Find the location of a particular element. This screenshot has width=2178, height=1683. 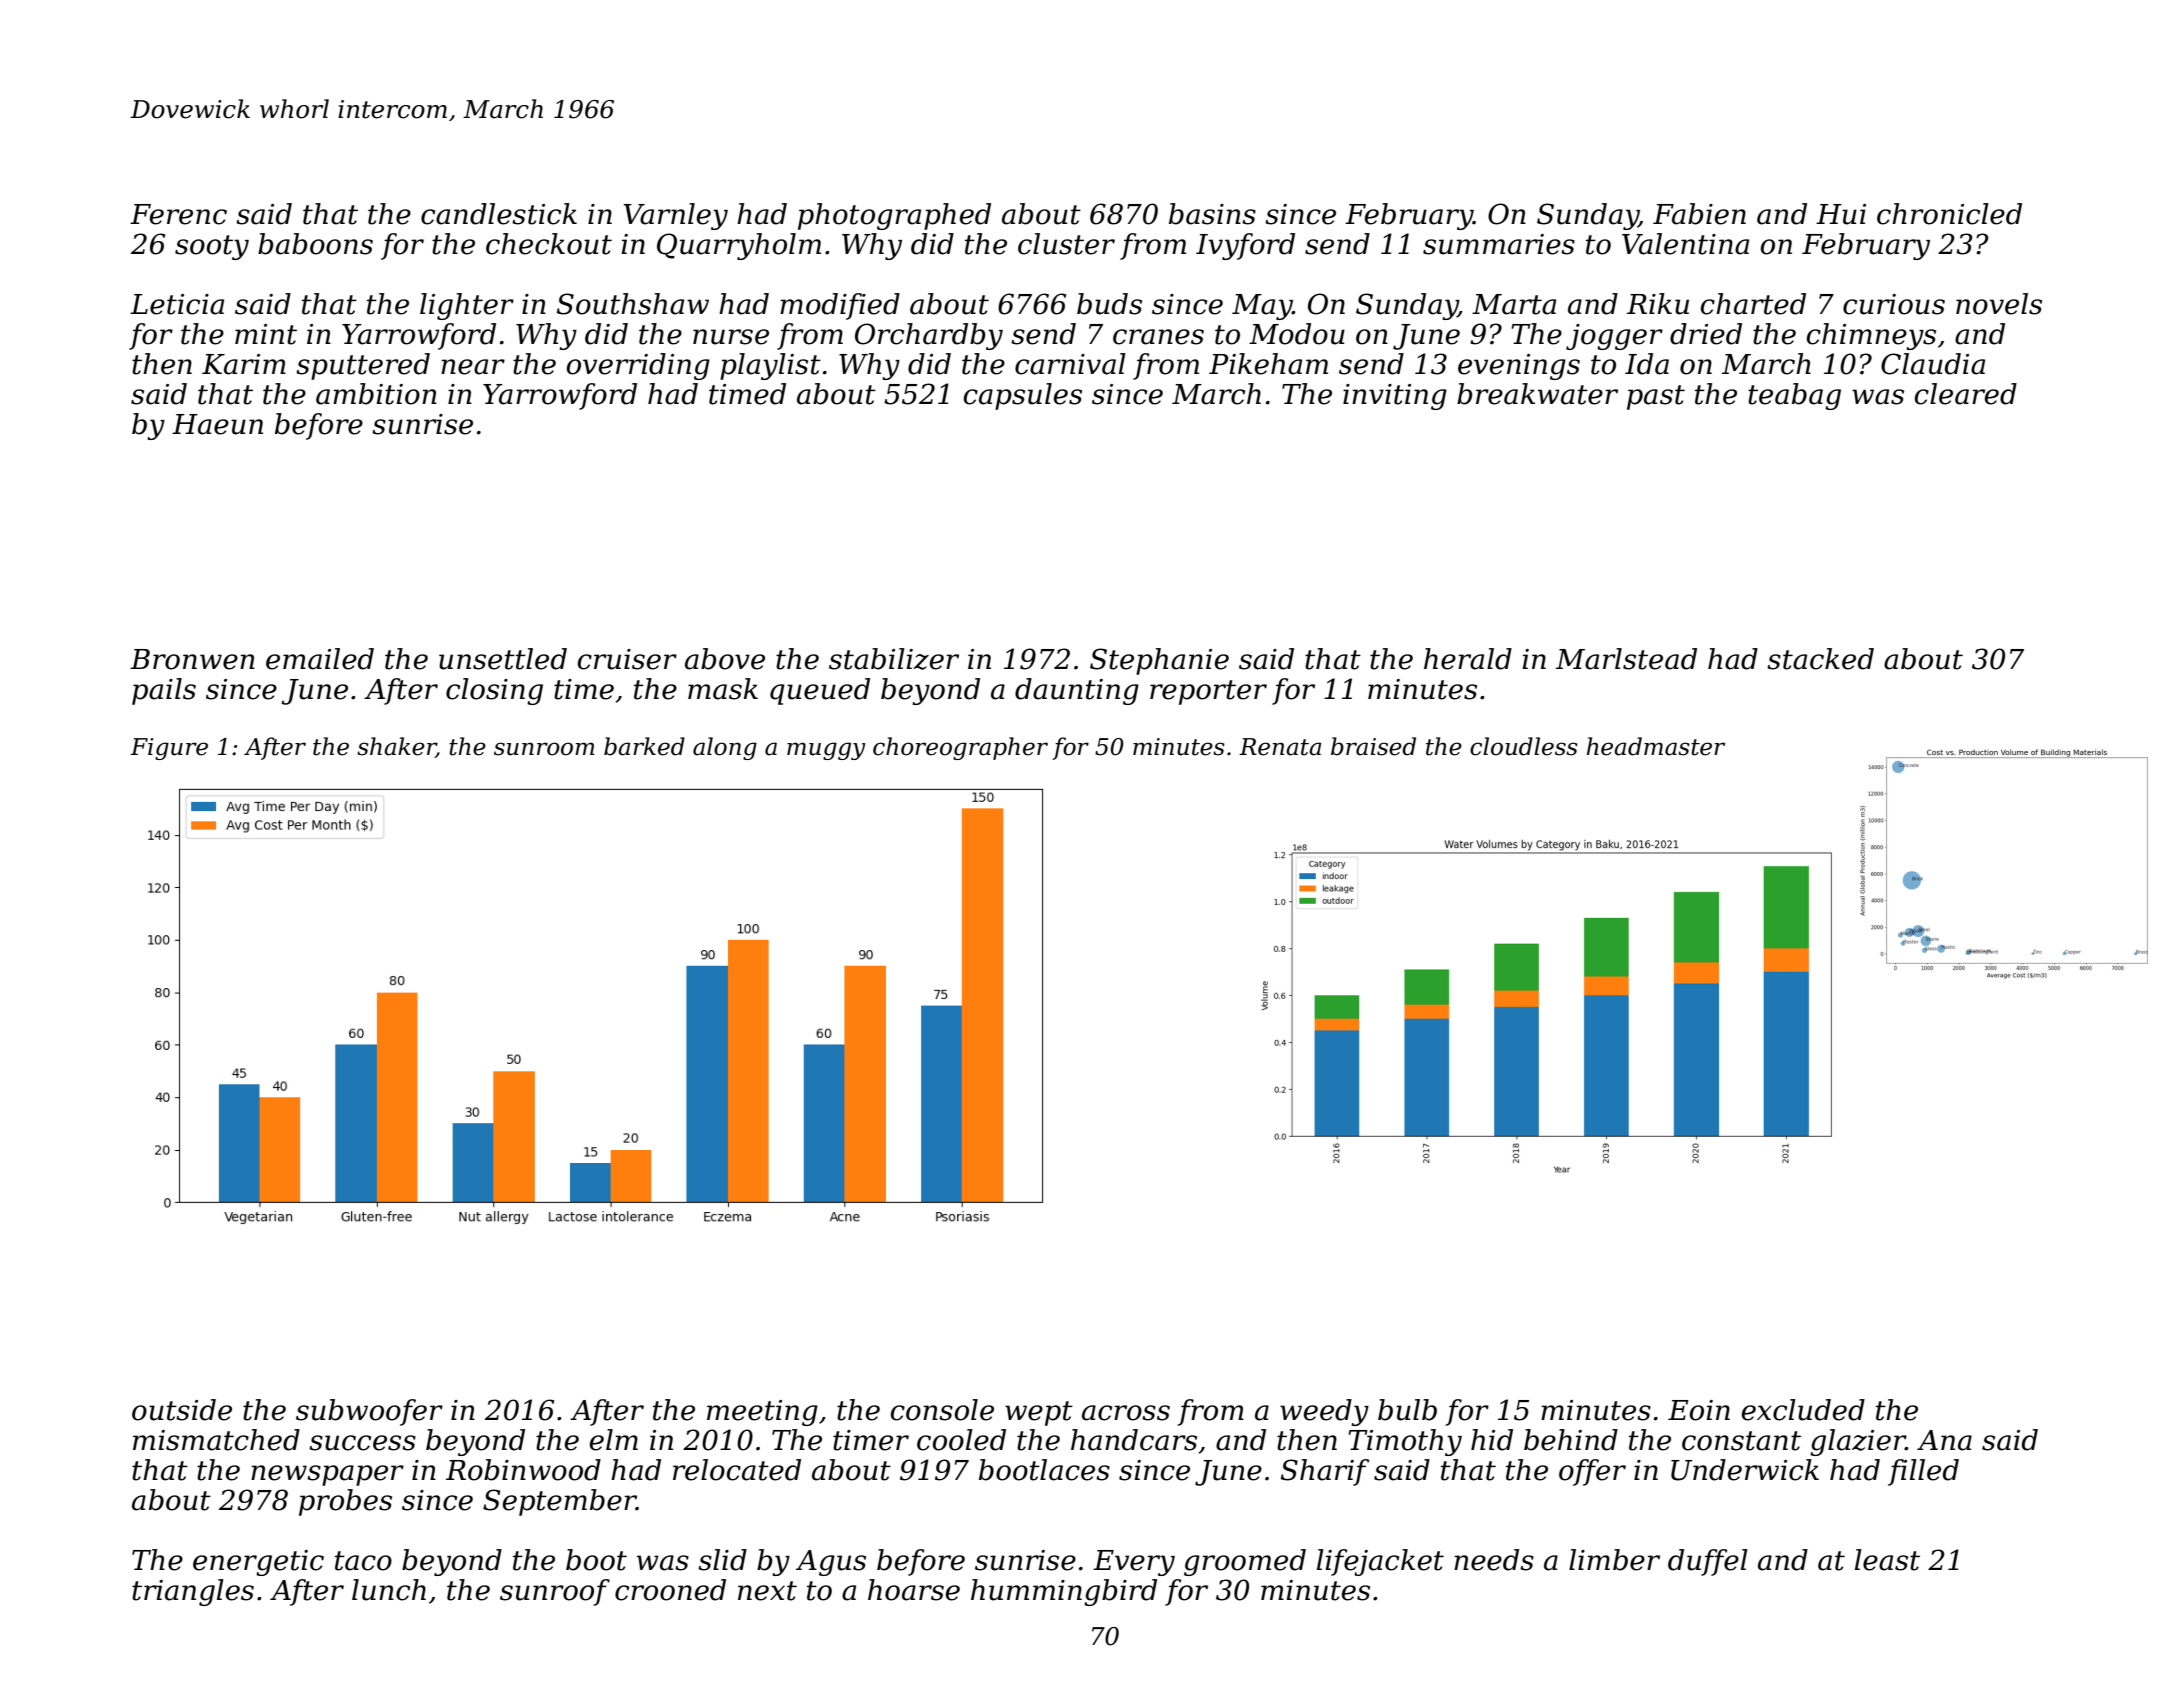

cleared is located at coordinates (1966, 394).
